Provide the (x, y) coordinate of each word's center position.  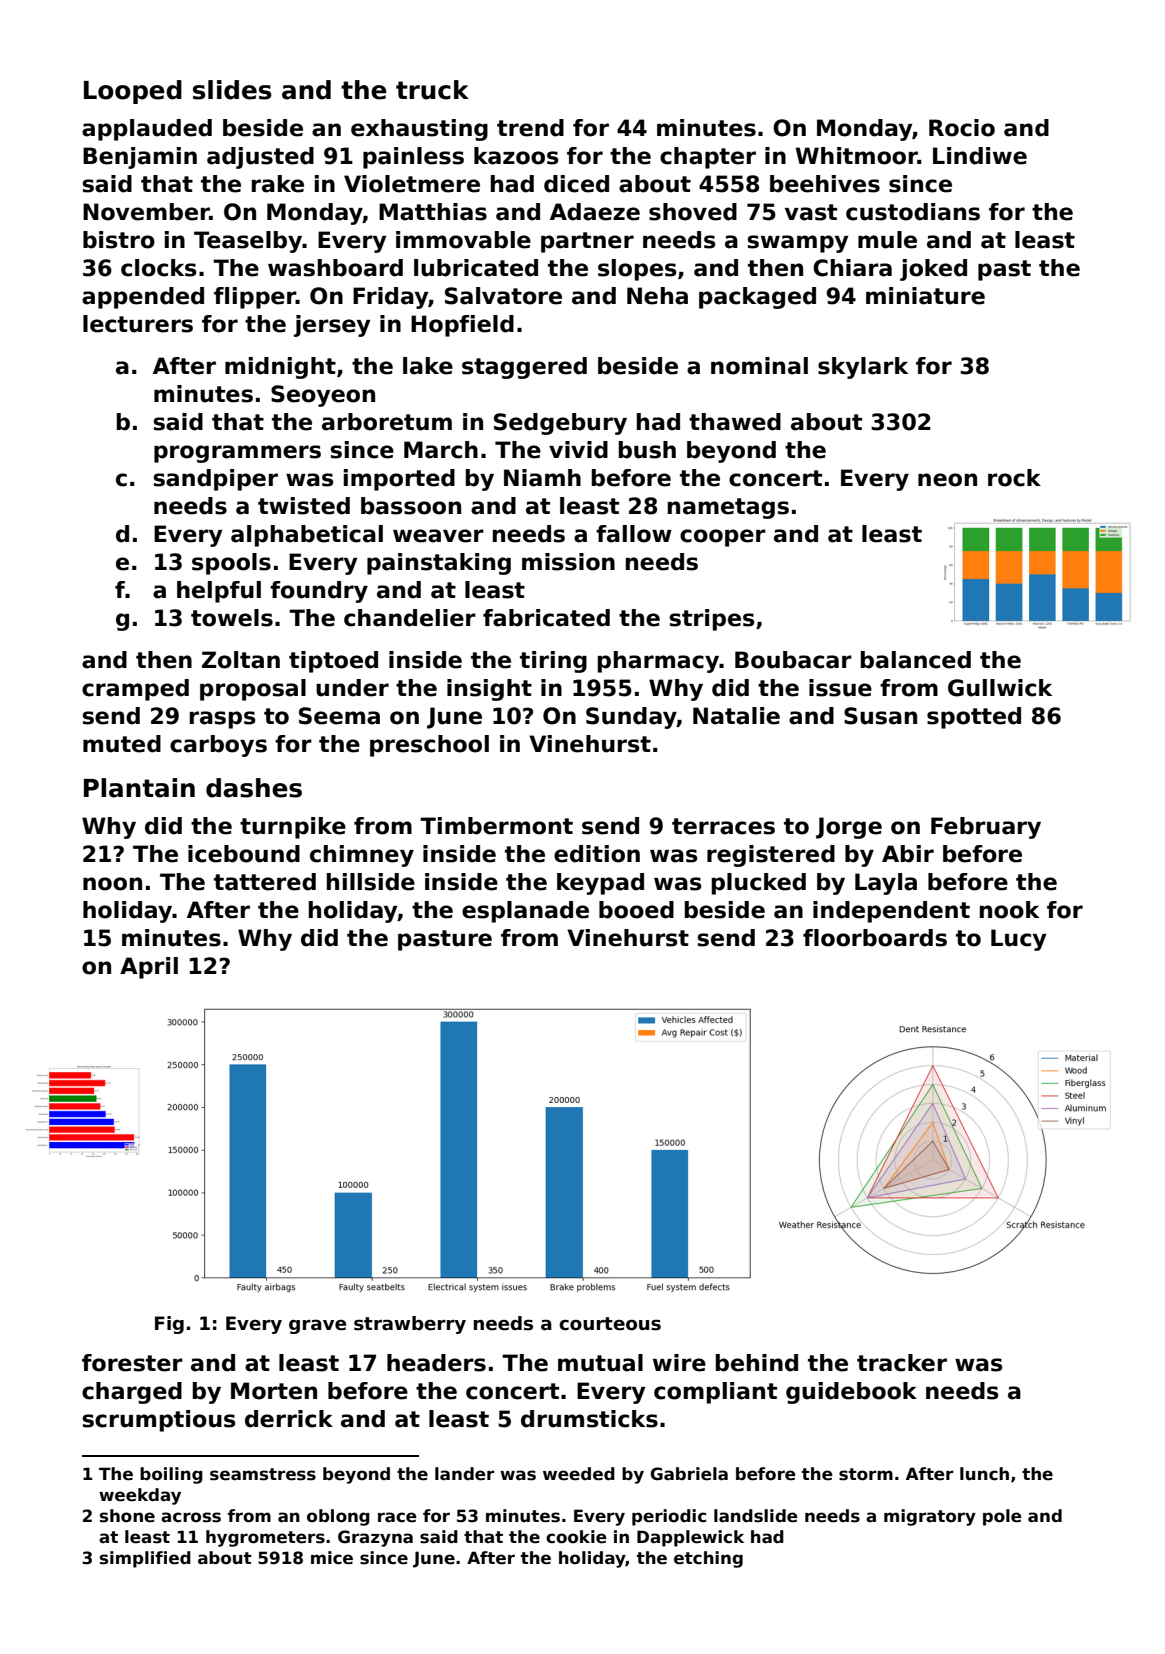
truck (432, 90)
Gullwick (1000, 688)
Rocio (962, 128)
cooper (723, 538)
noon (112, 884)
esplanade (525, 912)
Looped (133, 92)
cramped (135, 690)
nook (1009, 910)
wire (679, 1363)
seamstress (263, 1474)
